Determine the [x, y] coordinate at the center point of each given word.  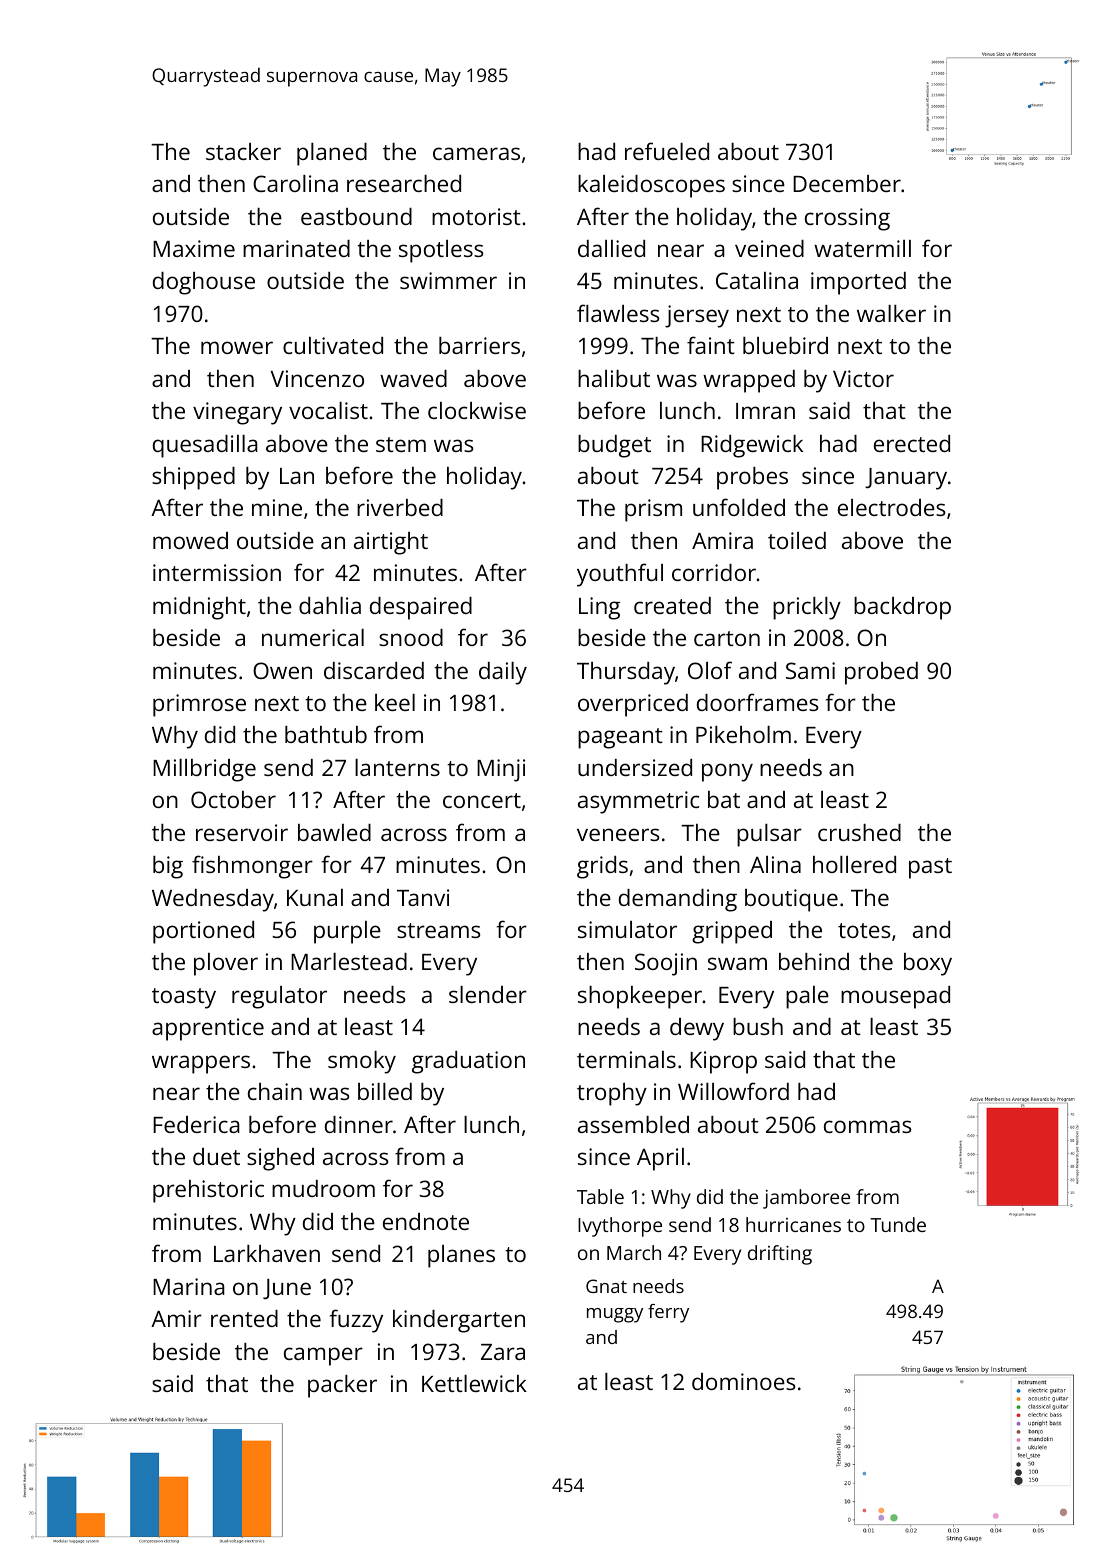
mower [237, 347]
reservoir [242, 832]
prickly [807, 608]
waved [413, 378]
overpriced [633, 705]
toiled [797, 540]
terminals [626, 1059]
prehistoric [208, 1191]
